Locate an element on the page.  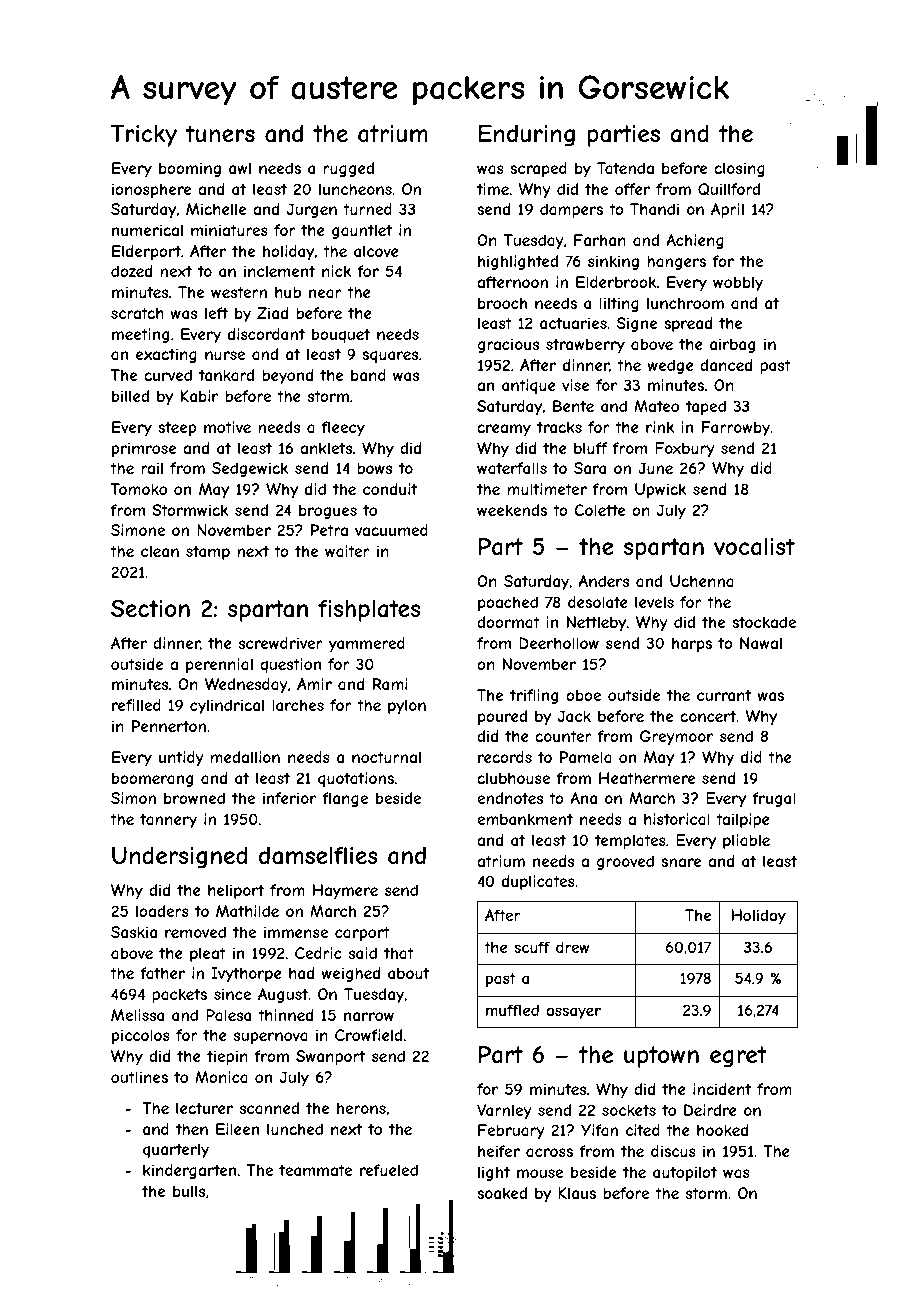
tuners is located at coordinates (220, 133).
